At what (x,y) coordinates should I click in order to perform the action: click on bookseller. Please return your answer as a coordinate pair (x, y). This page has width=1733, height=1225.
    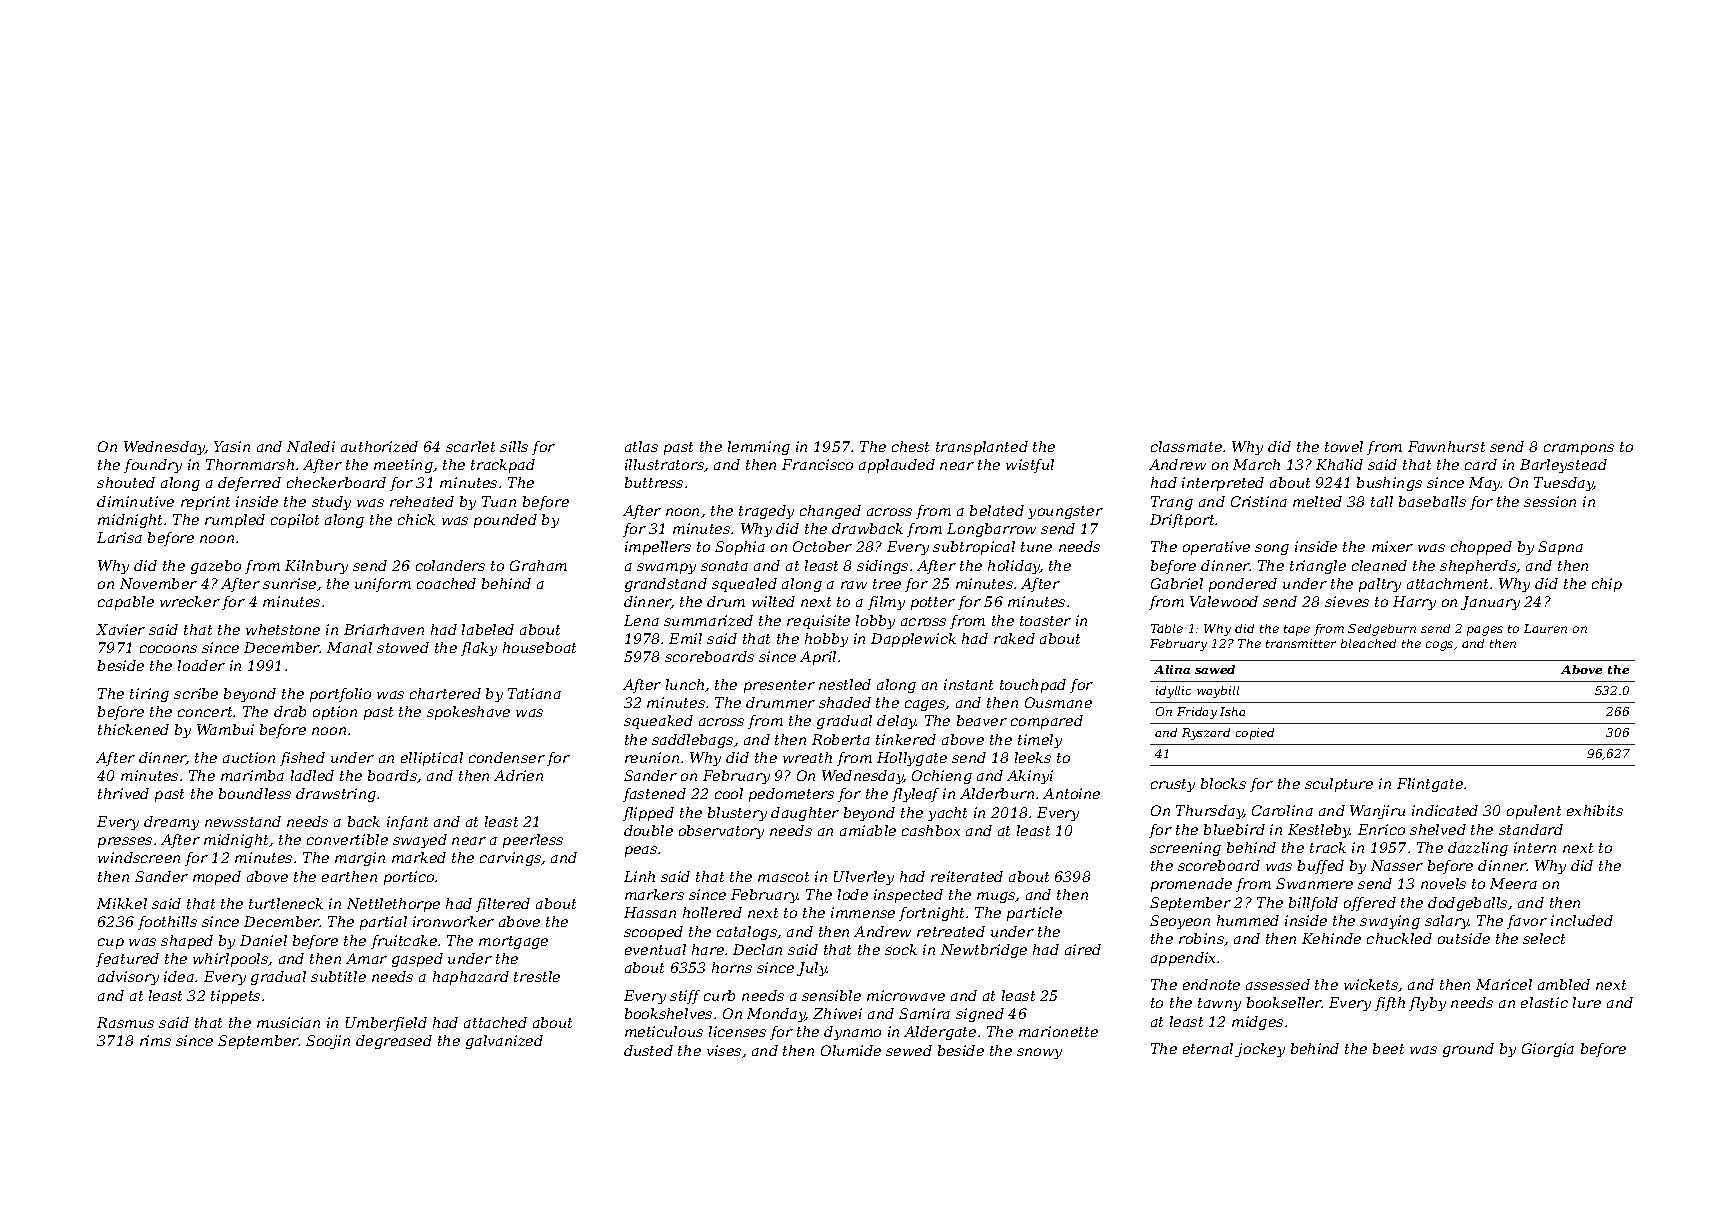
    Looking at the image, I should click on (1284, 1002).
